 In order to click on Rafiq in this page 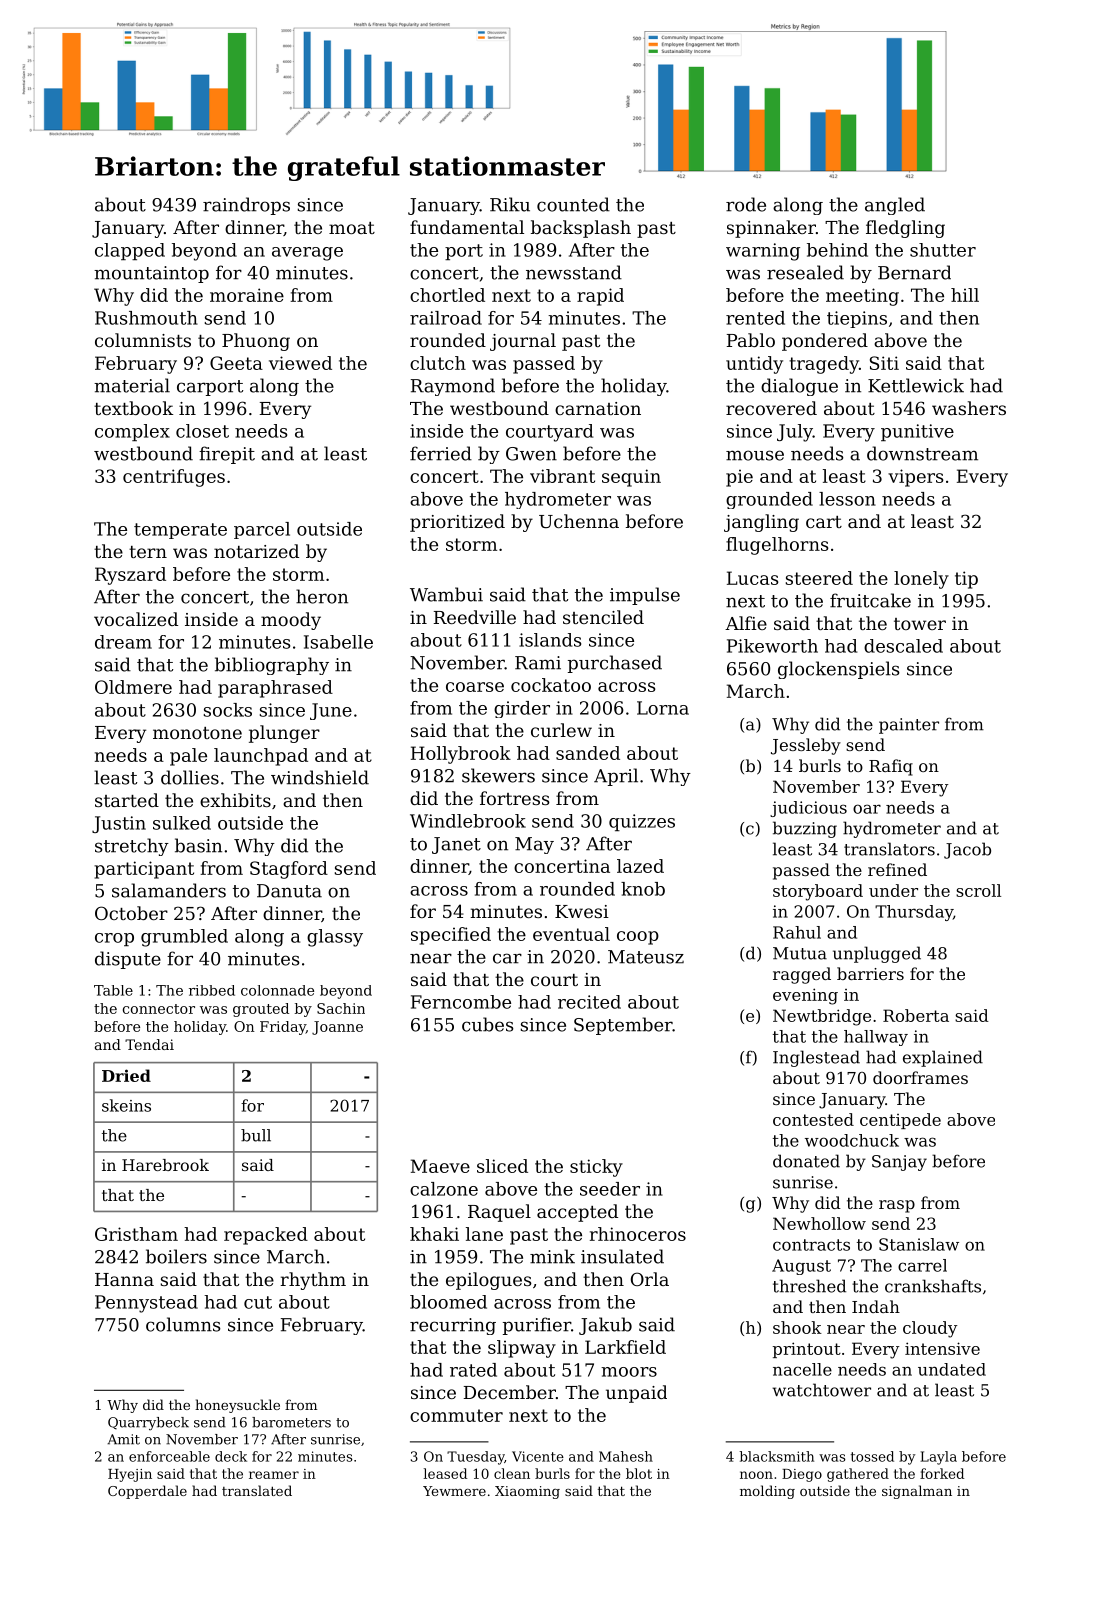, I will do `click(891, 767)`.
